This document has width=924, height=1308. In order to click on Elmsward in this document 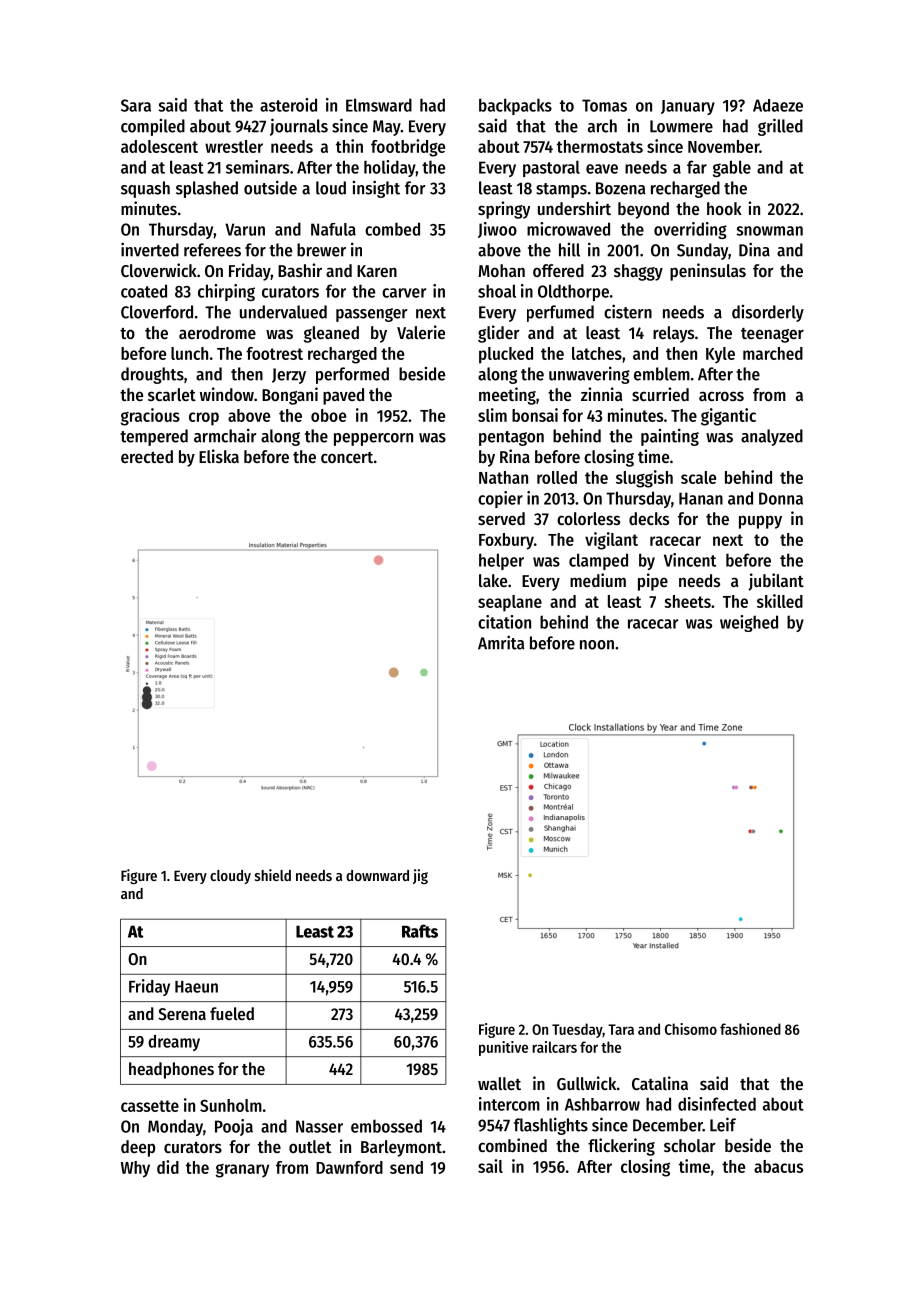, I will do `click(379, 105)`.
